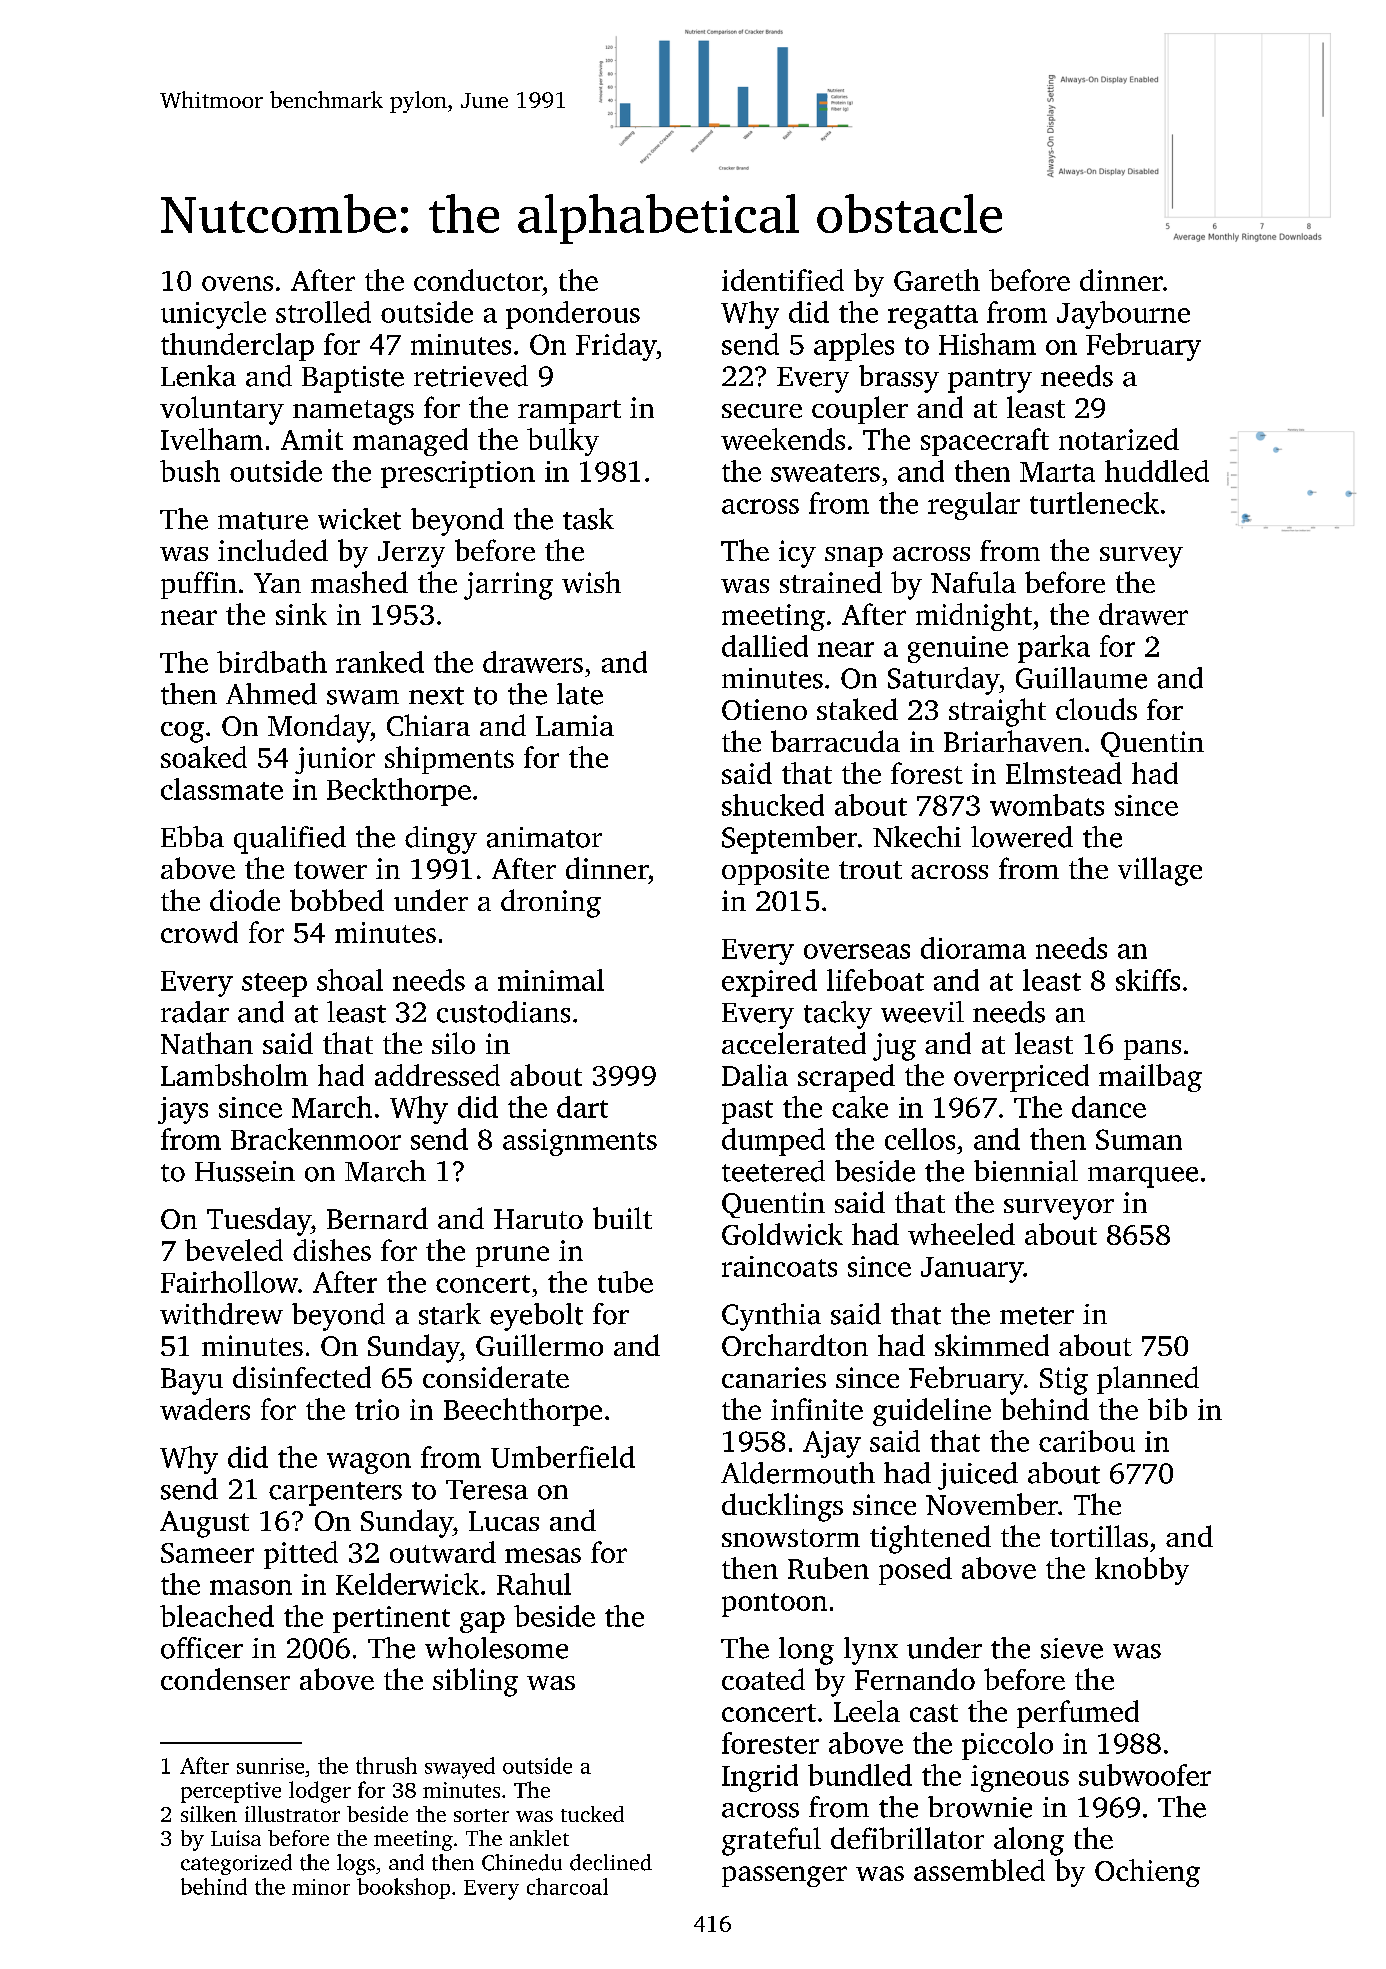 The image size is (1386, 1969). Describe the element at coordinates (775, 871) in the image. I see `opposite` at that location.
